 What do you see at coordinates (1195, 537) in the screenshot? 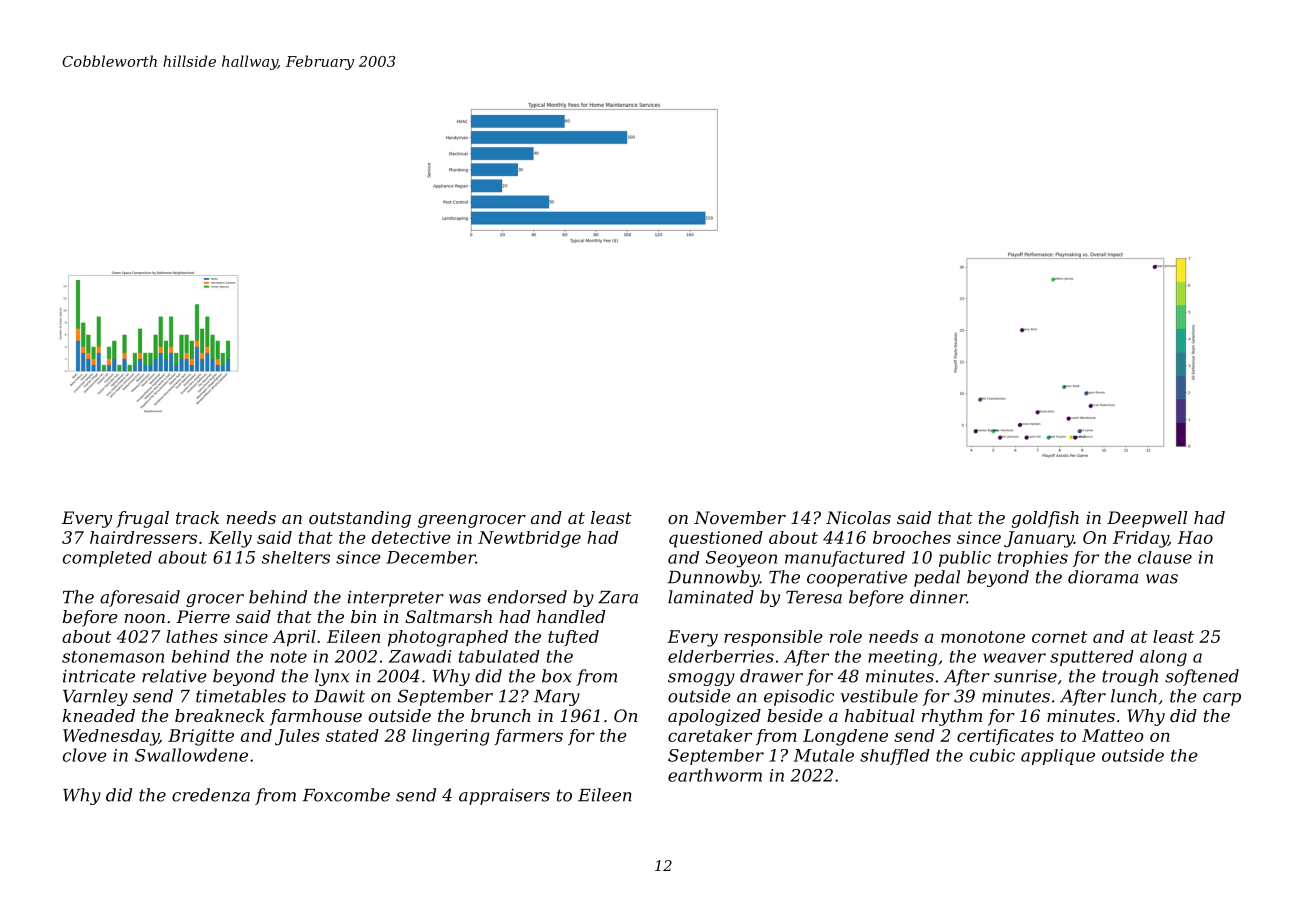
I see `Hao` at bounding box center [1195, 537].
